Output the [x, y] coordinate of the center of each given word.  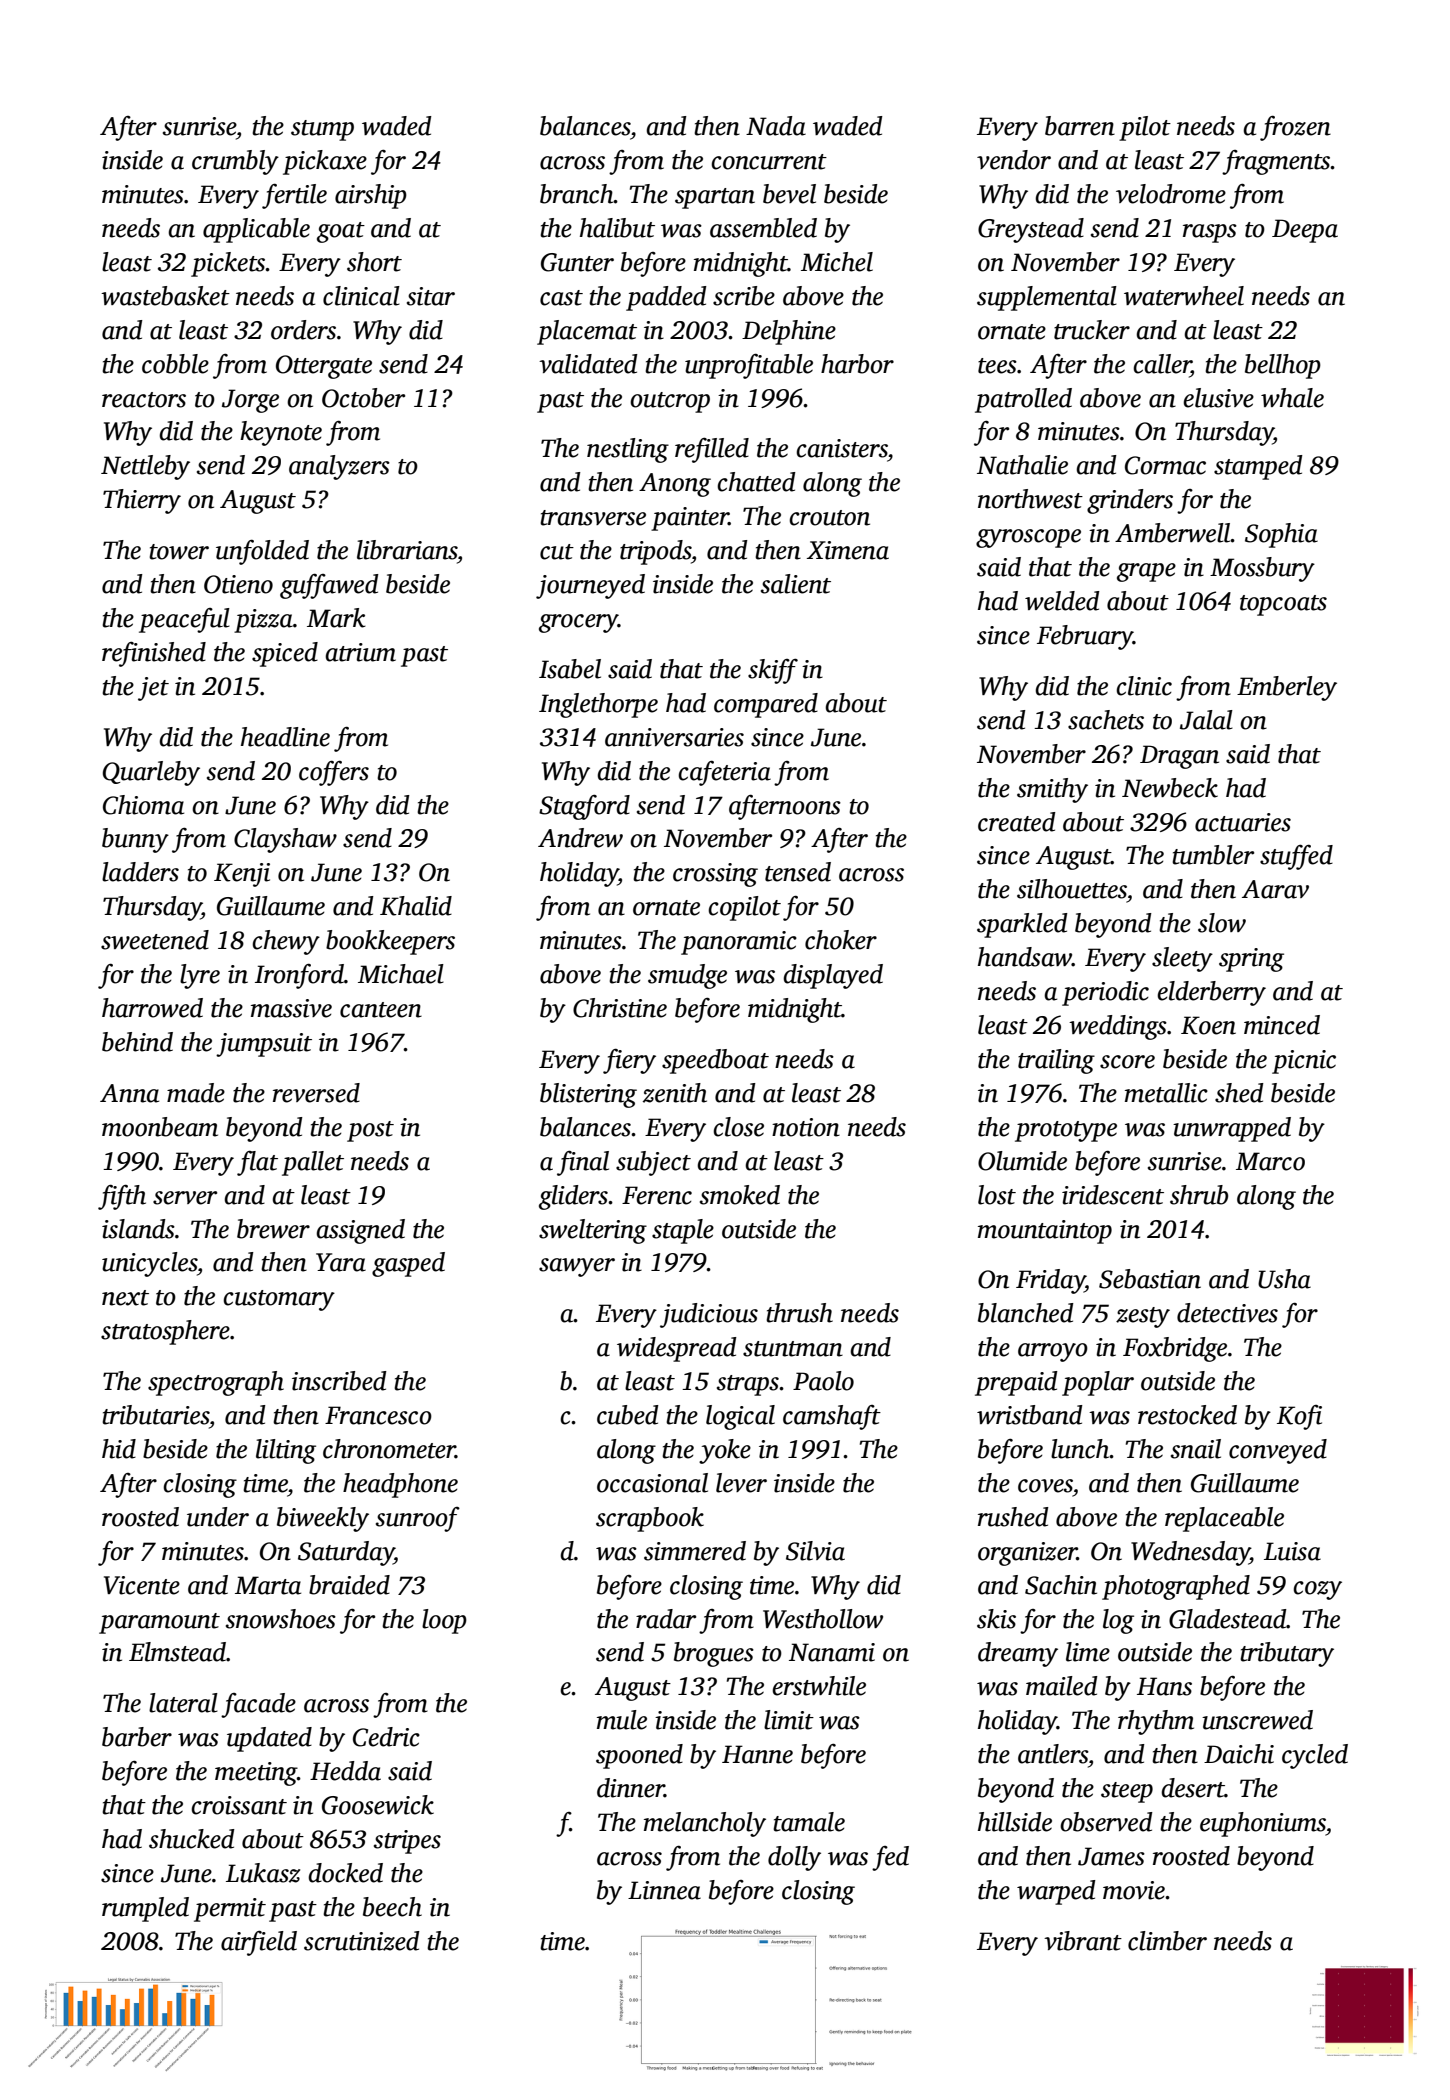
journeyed [590, 586]
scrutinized [362, 1941]
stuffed [1296, 857]
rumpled [145, 1909]
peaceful [184, 620]
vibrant [1083, 1941]
